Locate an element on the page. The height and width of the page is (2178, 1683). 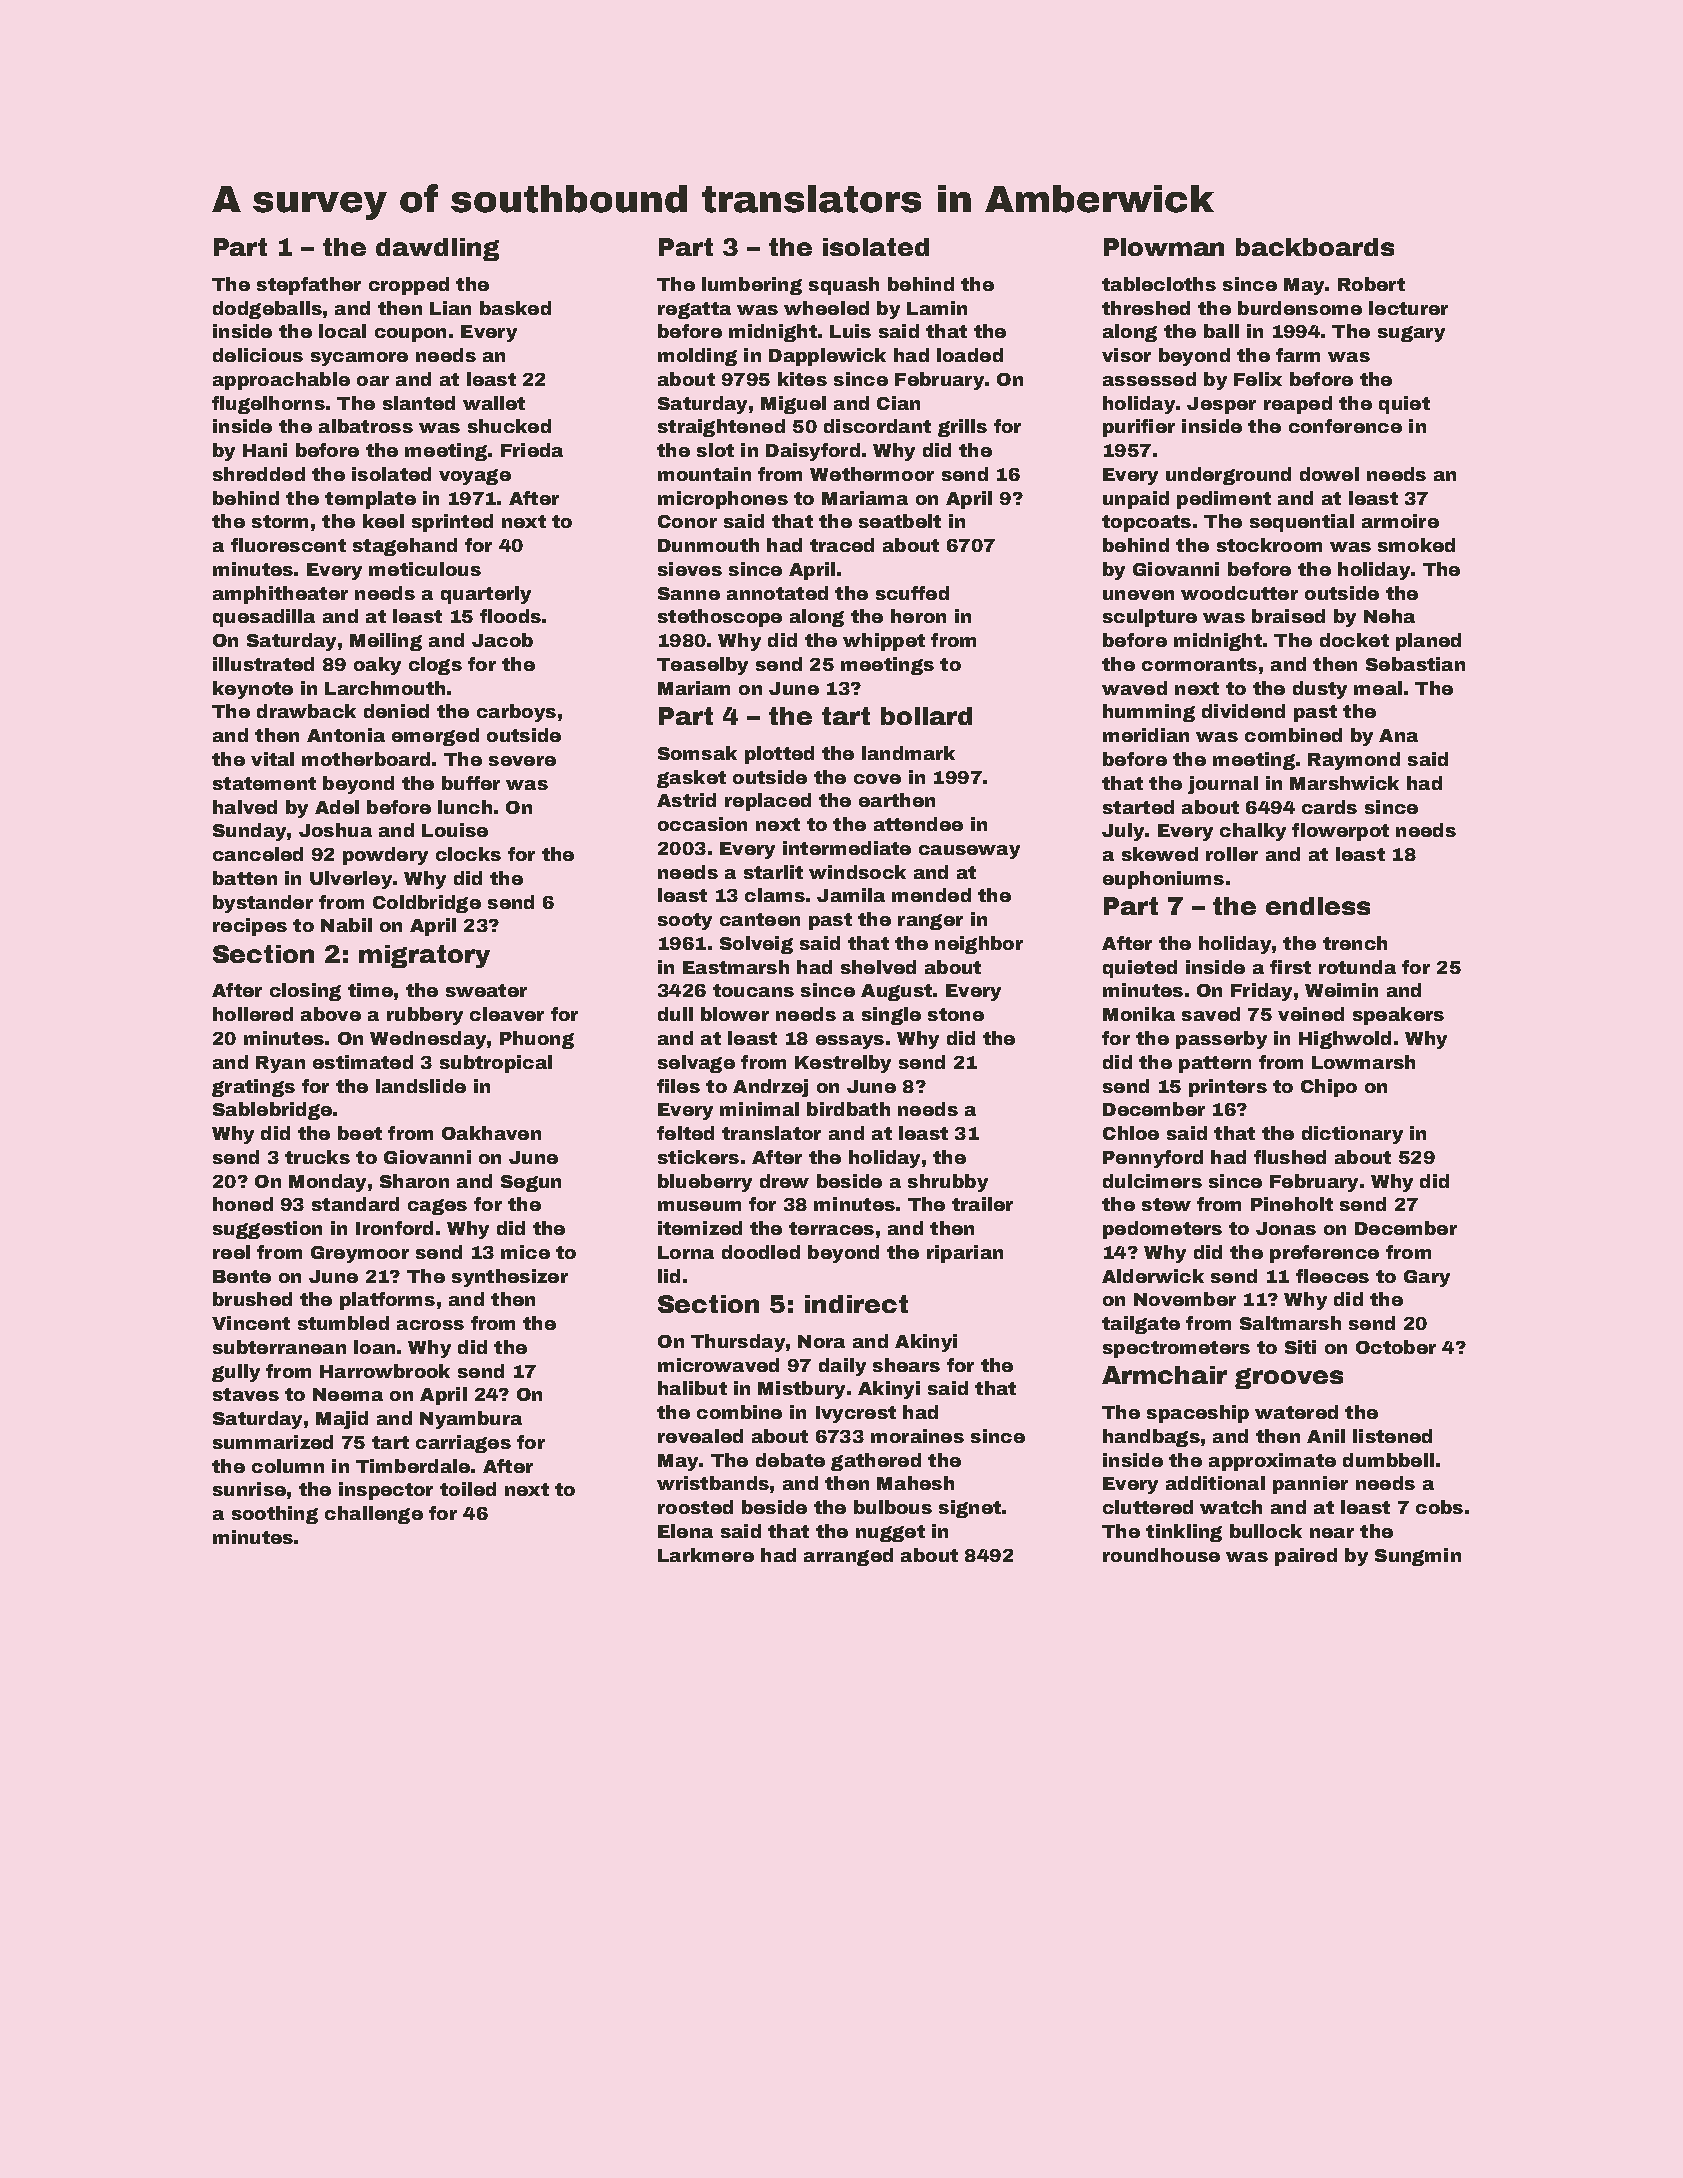
carboys is located at coordinates (516, 713).
